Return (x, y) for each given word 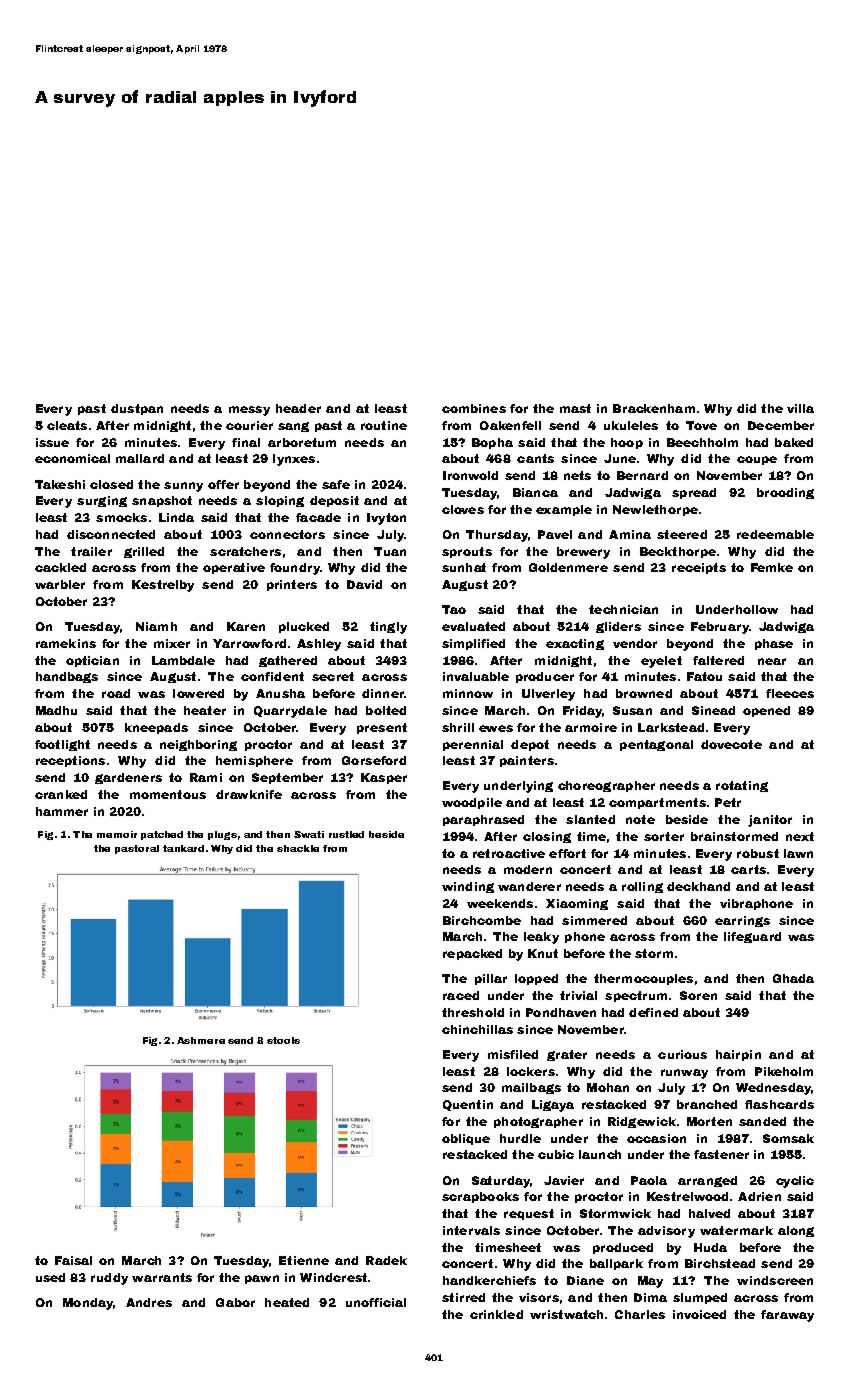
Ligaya (553, 1106)
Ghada (793, 978)
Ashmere (201, 1040)
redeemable (775, 534)
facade (318, 517)
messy (249, 411)
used (50, 1277)
